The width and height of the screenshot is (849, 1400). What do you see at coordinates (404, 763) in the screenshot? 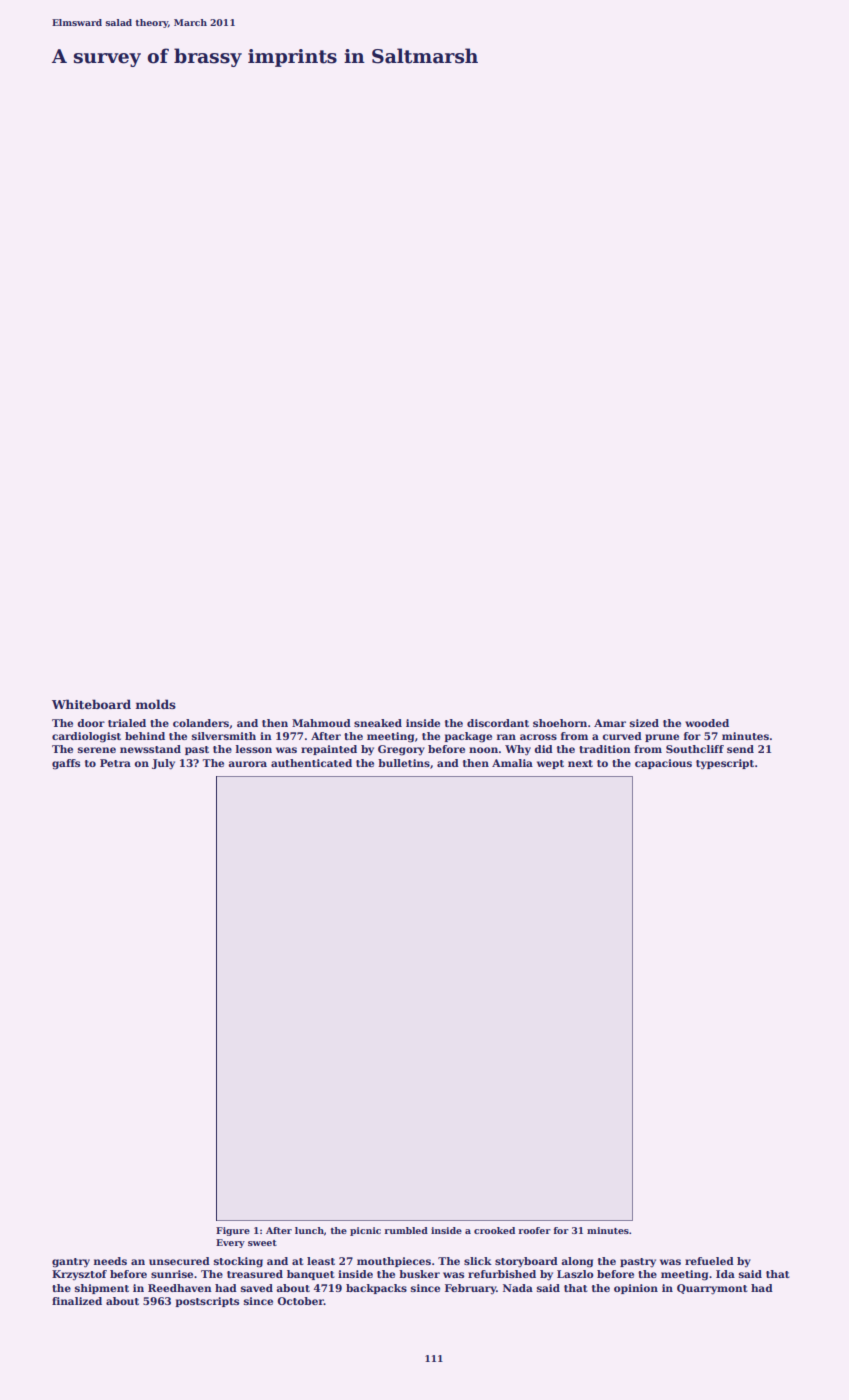
I see `bulletins` at bounding box center [404, 763].
